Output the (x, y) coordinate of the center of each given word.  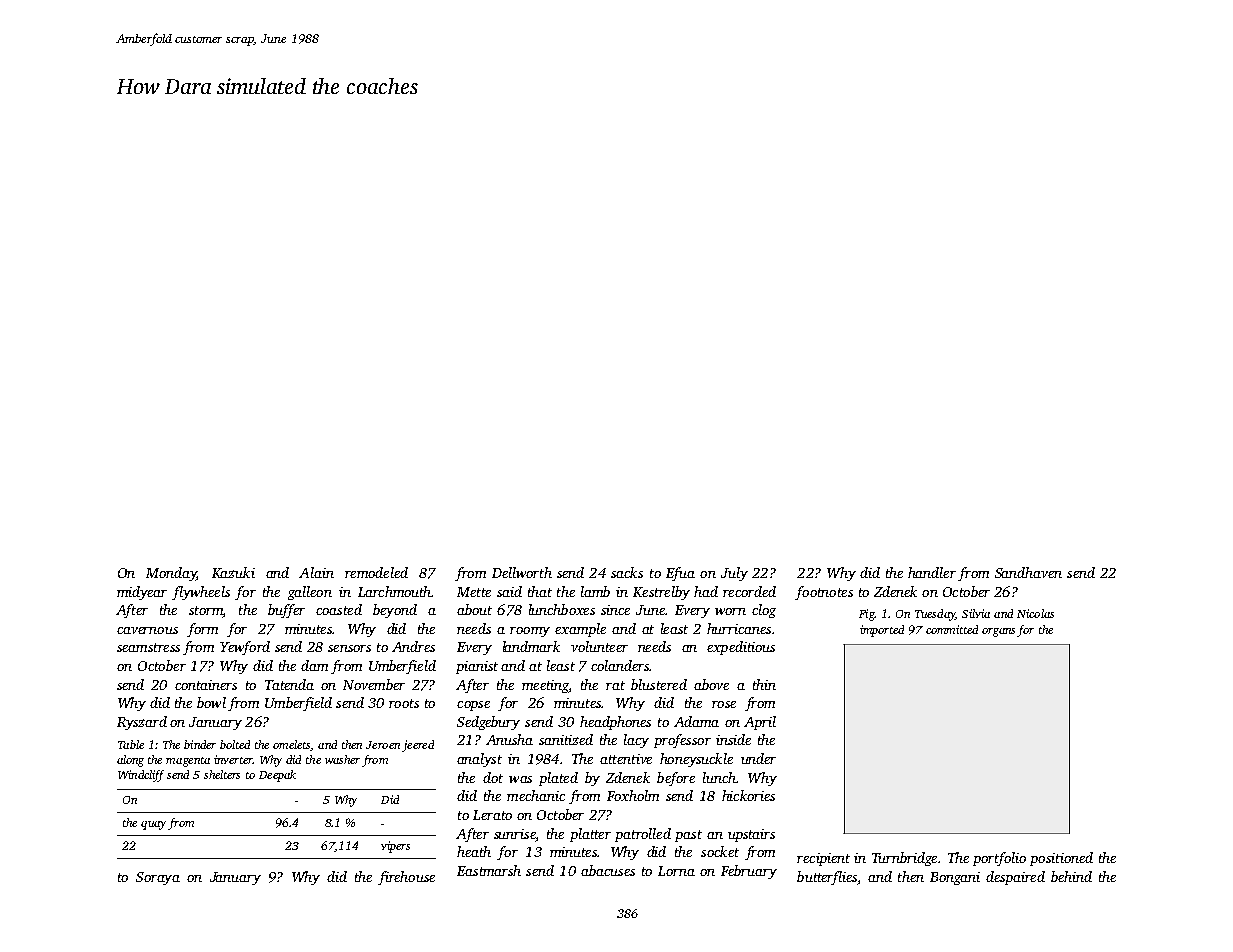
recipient (823, 859)
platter (590, 835)
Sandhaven (1028, 572)
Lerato (492, 815)
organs (998, 632)
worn (730, 611)
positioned (1061, 859)
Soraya (158, 878)
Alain (316, 572)
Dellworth (522, 572)
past (688, 836)
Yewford (245, 648)
